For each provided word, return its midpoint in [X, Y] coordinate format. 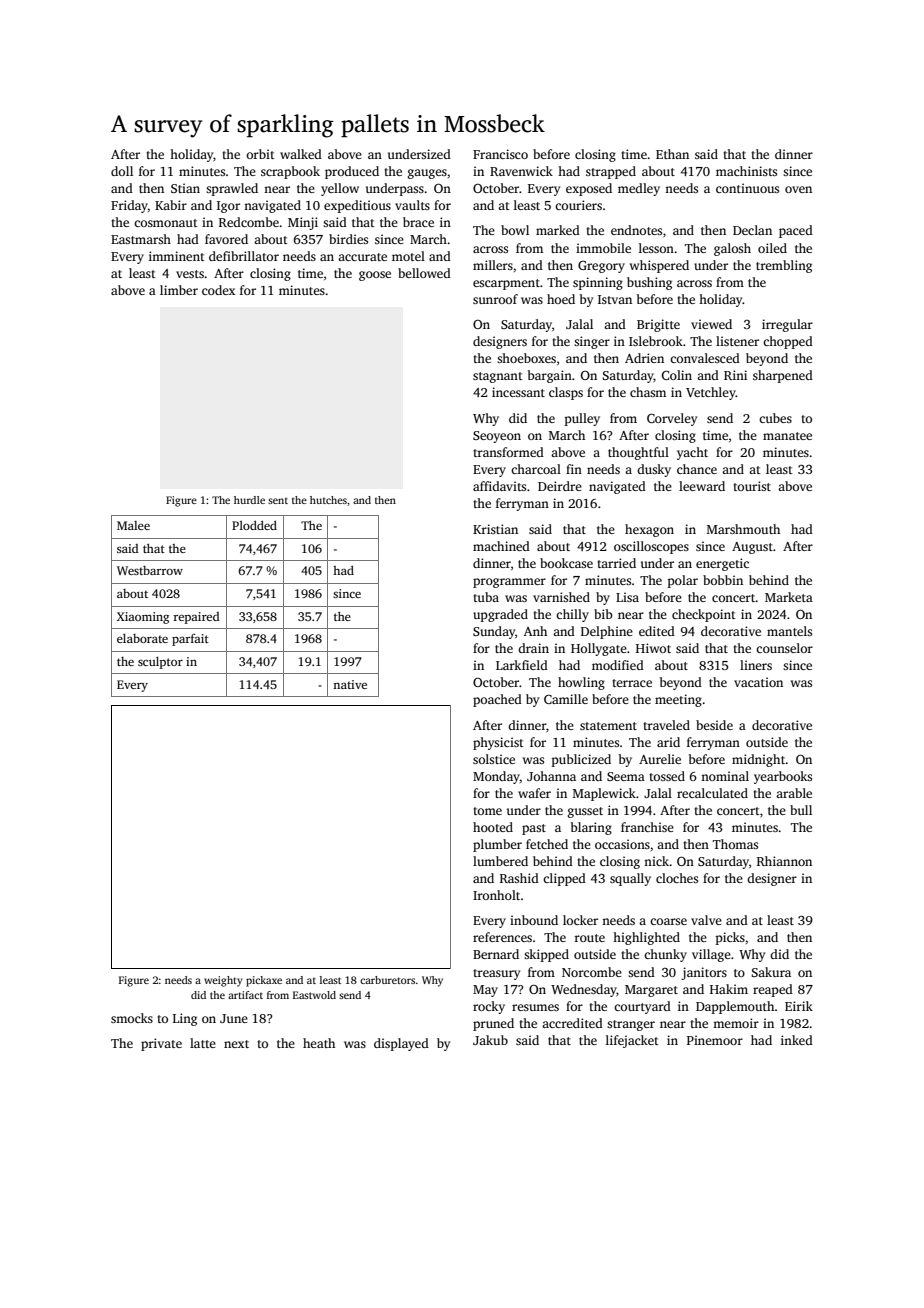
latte [203, 1043]
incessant [518, 392]
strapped [611, 172]
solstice [494, 759]
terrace [632, 683]
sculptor [160, 663]
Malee [133, 525]
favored [226, 239]
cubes [775, 418]
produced [352, 172]
